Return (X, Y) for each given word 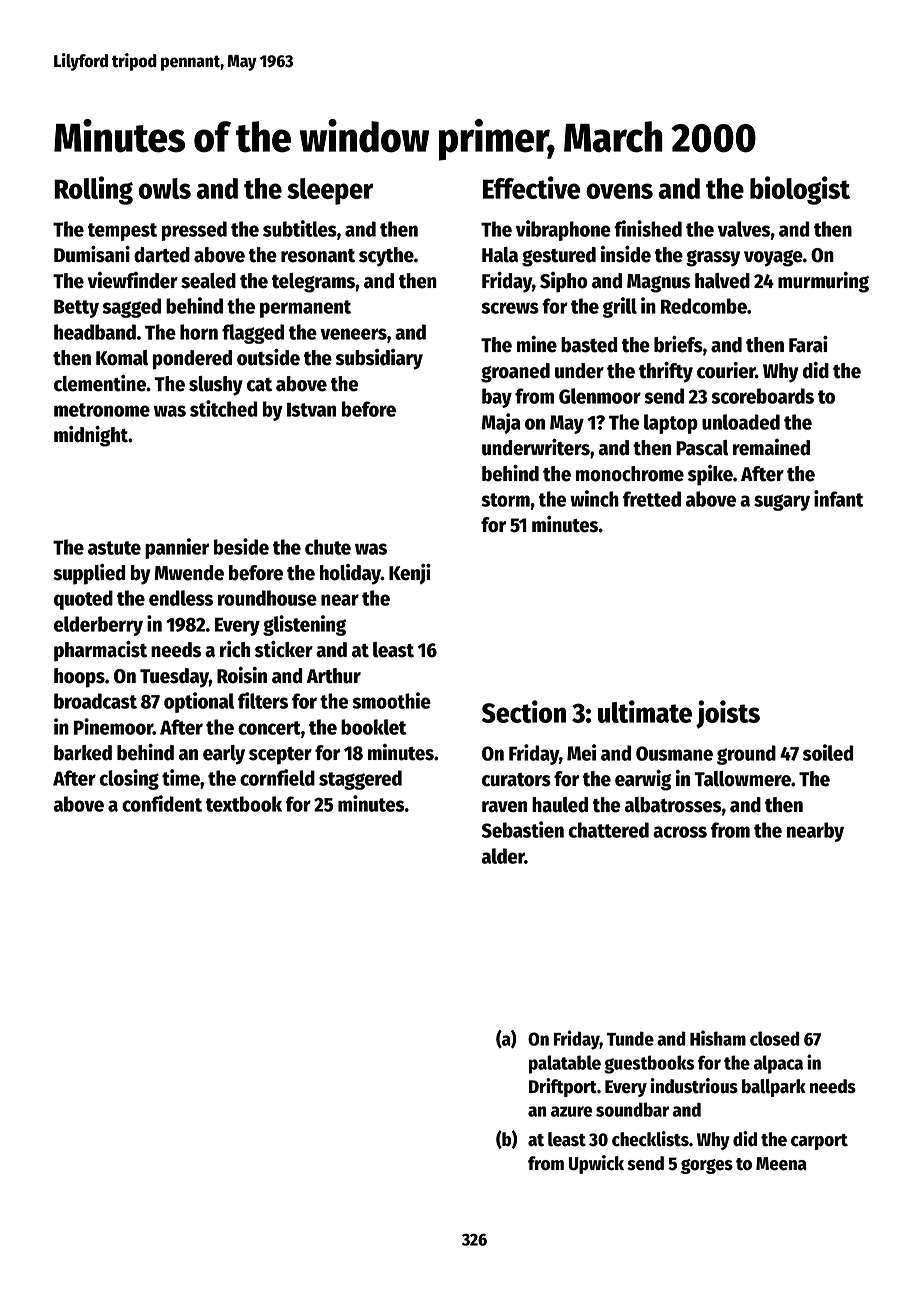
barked (83, 753)
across (680, 832)
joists (728, 714)
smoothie (391, 700)
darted (162, 255)
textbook (244, 804)
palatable (565, 1064)
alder (503, 856)
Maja (501, 423)
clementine (100, 383)
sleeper (330, 191)
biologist (800, 190)
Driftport (563, 1087)
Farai (808, 344)
